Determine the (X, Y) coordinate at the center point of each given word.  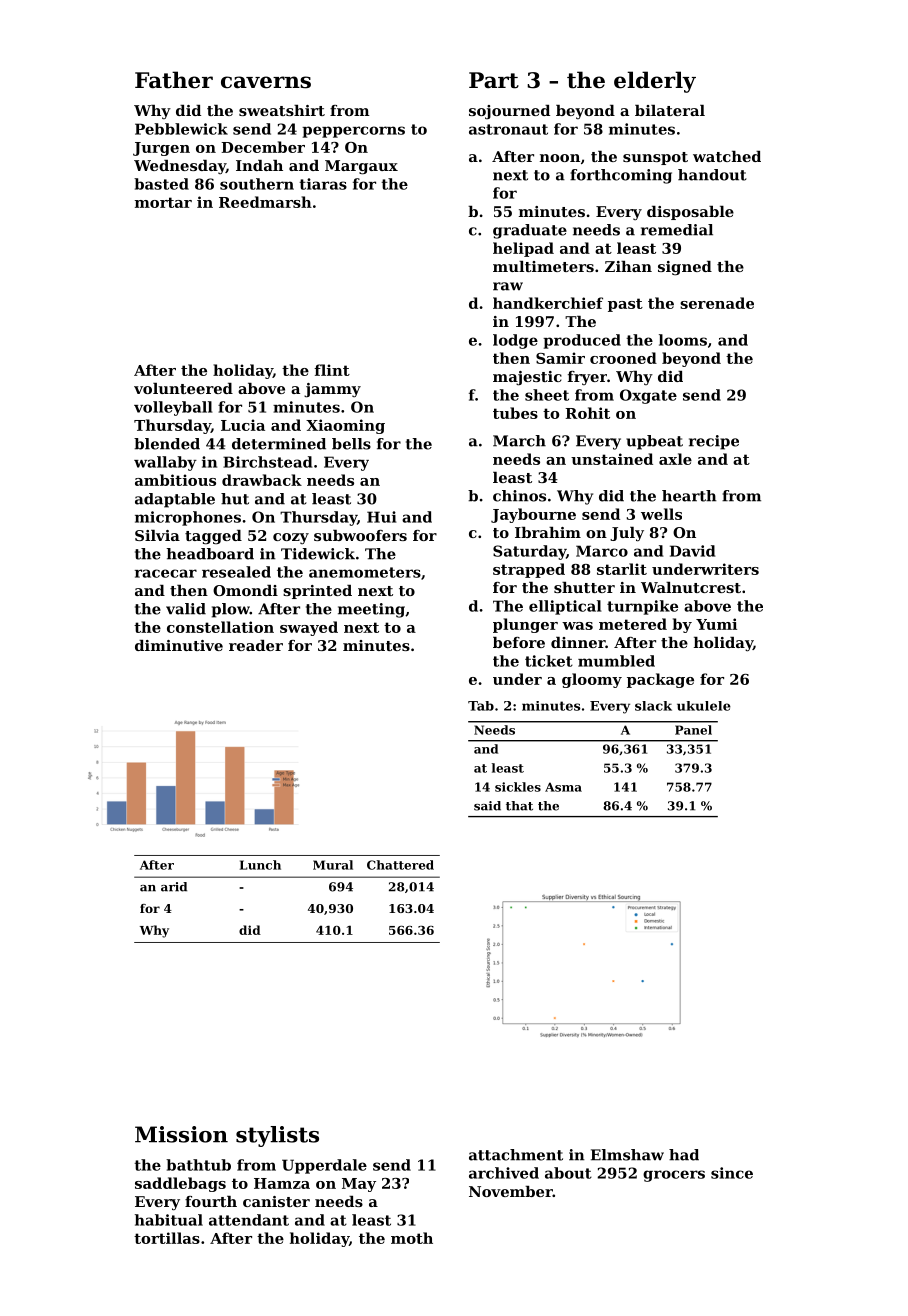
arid (174, 887)
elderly (655, 82)
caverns (266, 82)
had (684, 1155)
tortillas (167, 1238)
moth (412, 1238)
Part (494, 80)
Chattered (400, 865)
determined (279, 444)
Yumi (716, 624)
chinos (519, 496)
